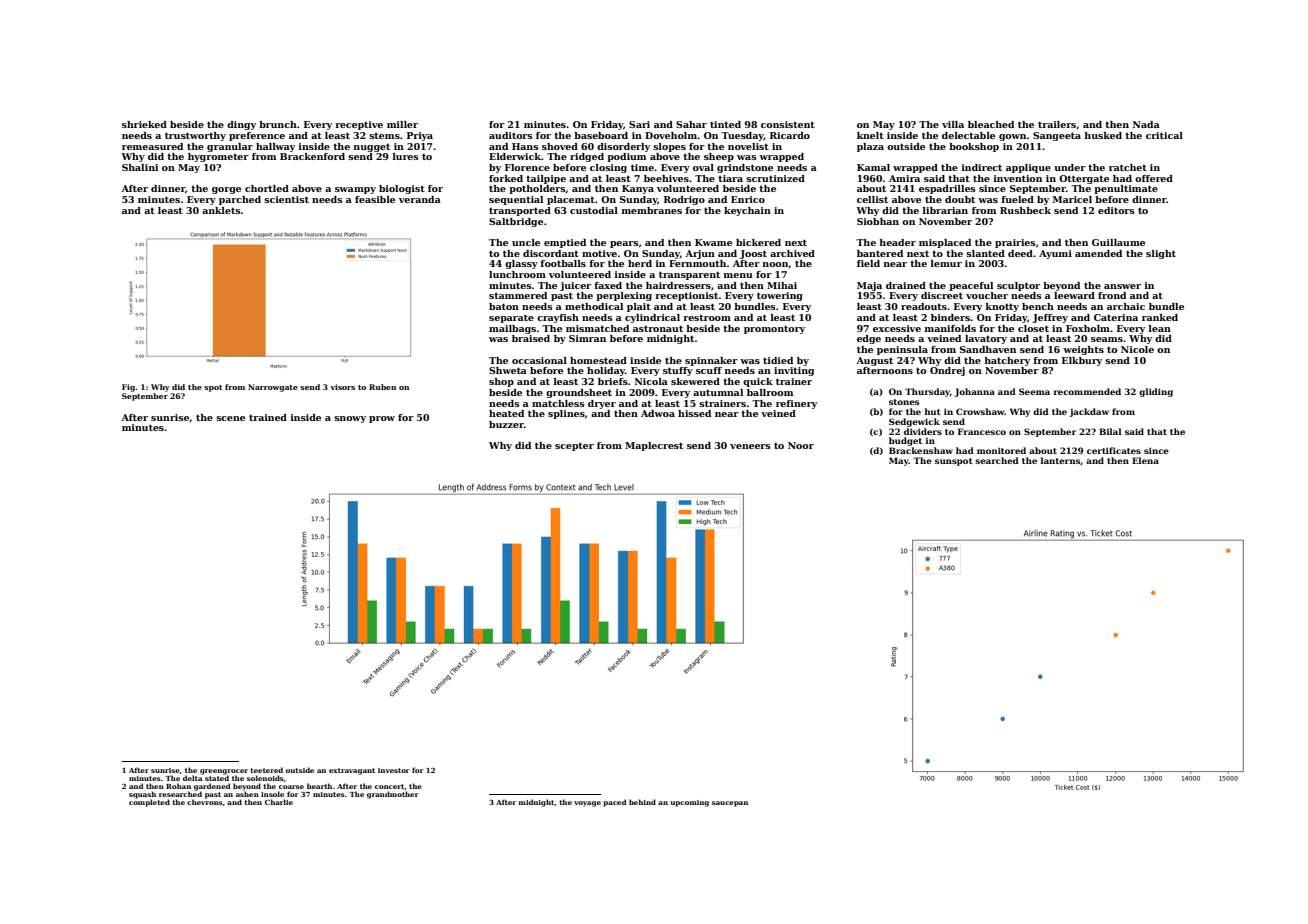  Describe the element at coordinates (224, 772) in the page. I see `greengrocer` at that location.
